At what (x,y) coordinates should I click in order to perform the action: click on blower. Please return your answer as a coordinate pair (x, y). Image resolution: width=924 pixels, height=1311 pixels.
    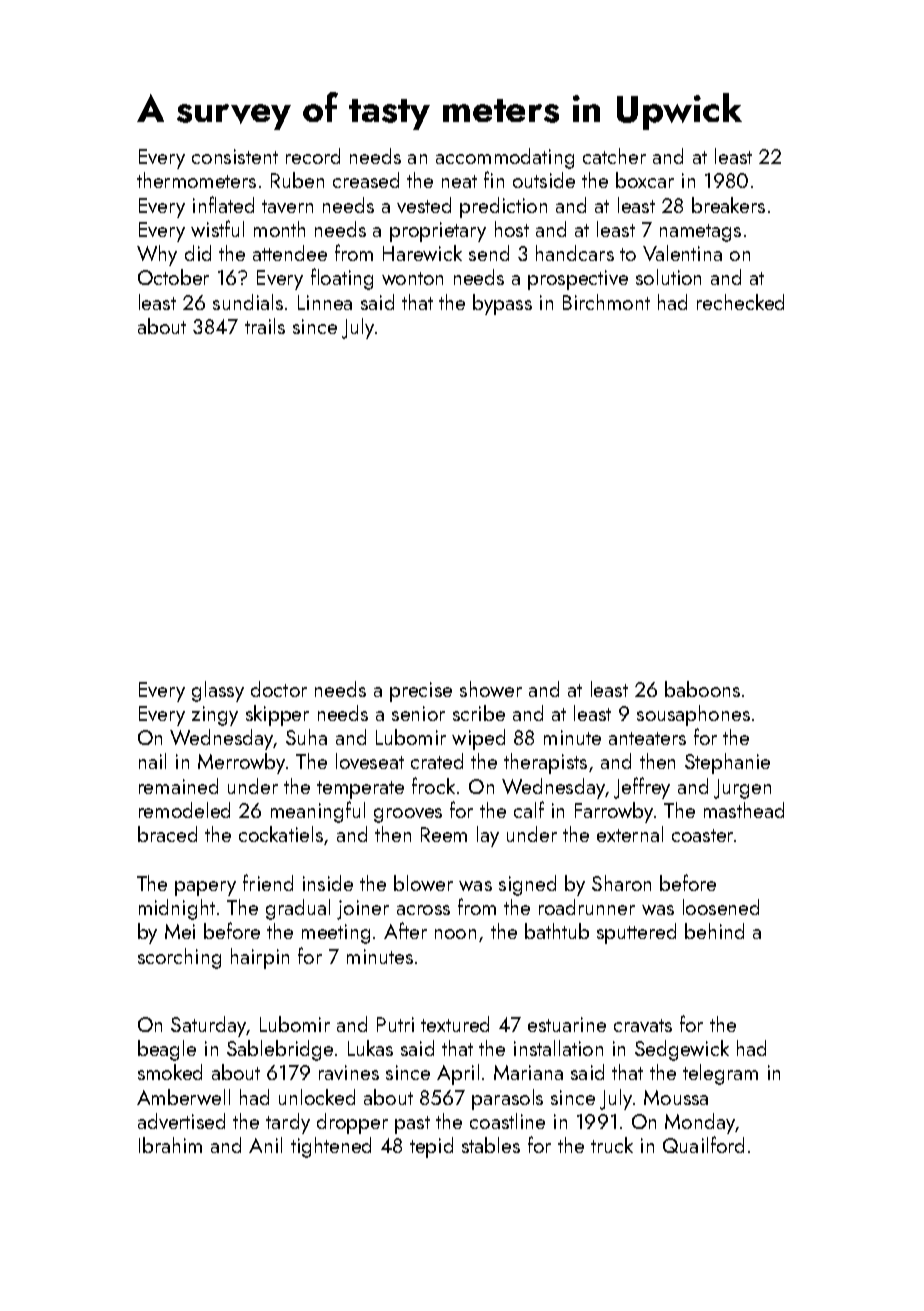
    Looking at the image, I should click on (423, 883).
